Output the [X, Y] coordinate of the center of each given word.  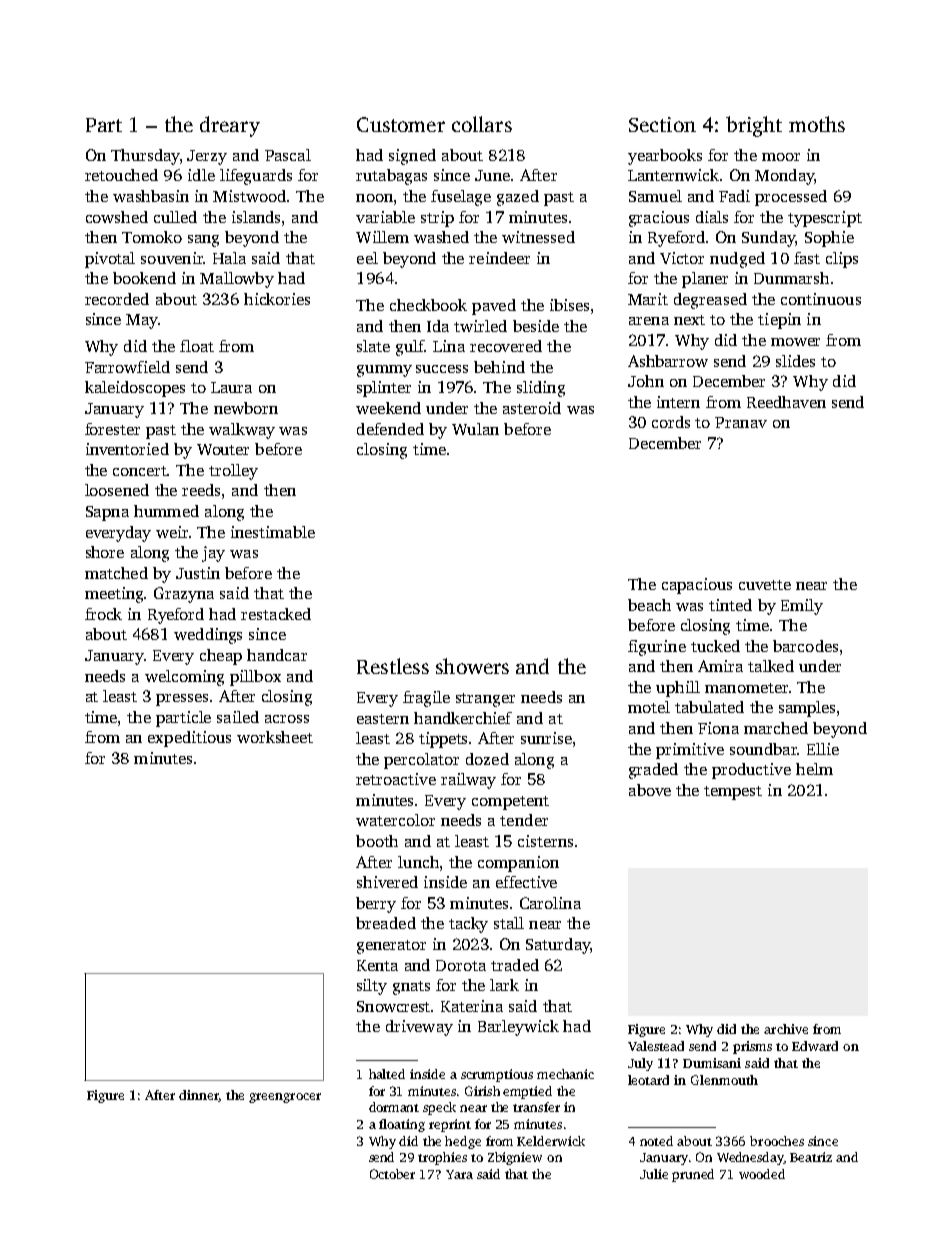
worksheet [275, 737]
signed [412, 157]
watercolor [395, 820]
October [392, 1174]
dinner [199, 1096]
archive [786, 1029]
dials [712, 217]
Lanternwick [673, 175]
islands [256, 217]
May [142, 321]
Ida [438, 326]
